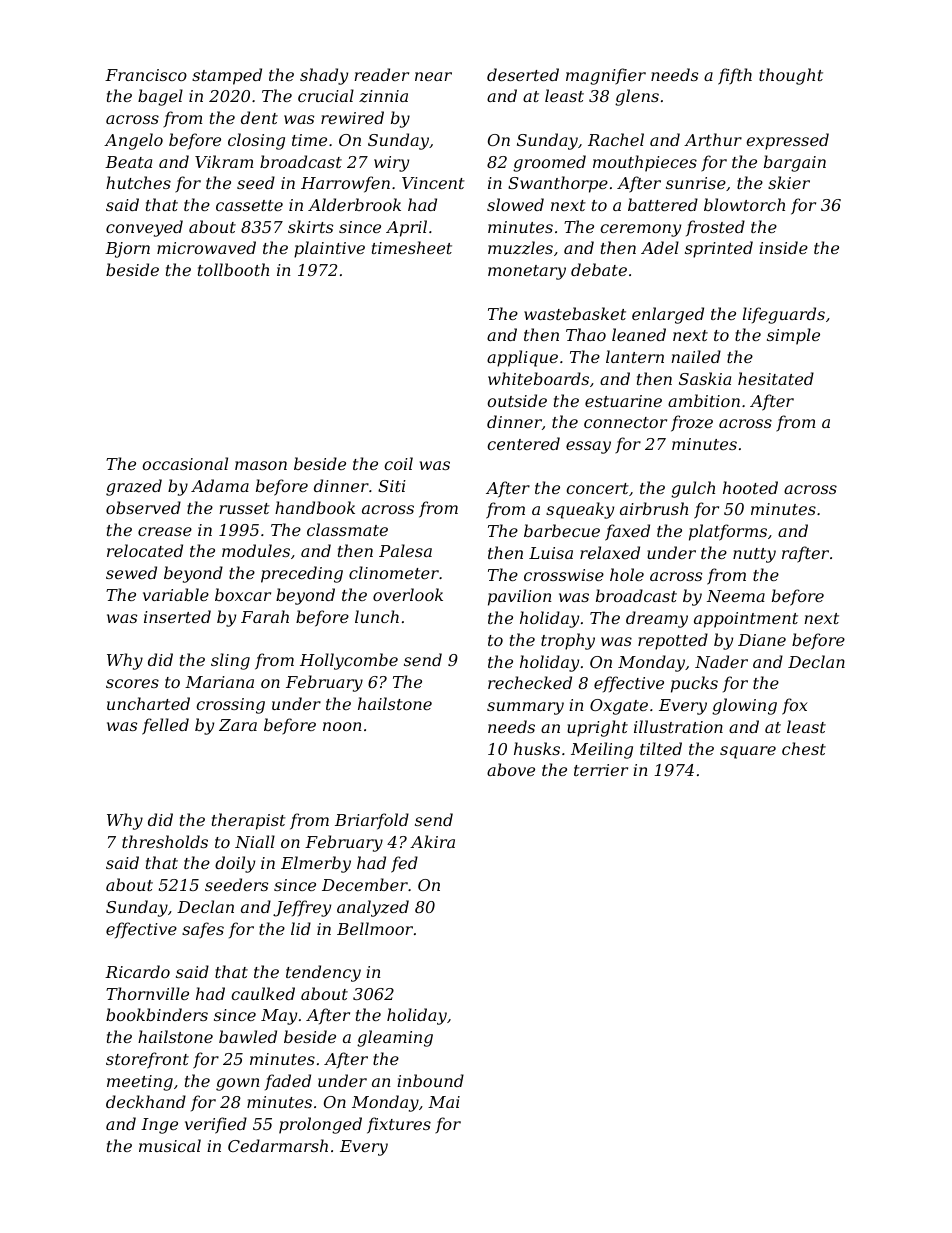  Describe the element at coordinates (256, 550) in the screenshot. I see `modules` at that location.
